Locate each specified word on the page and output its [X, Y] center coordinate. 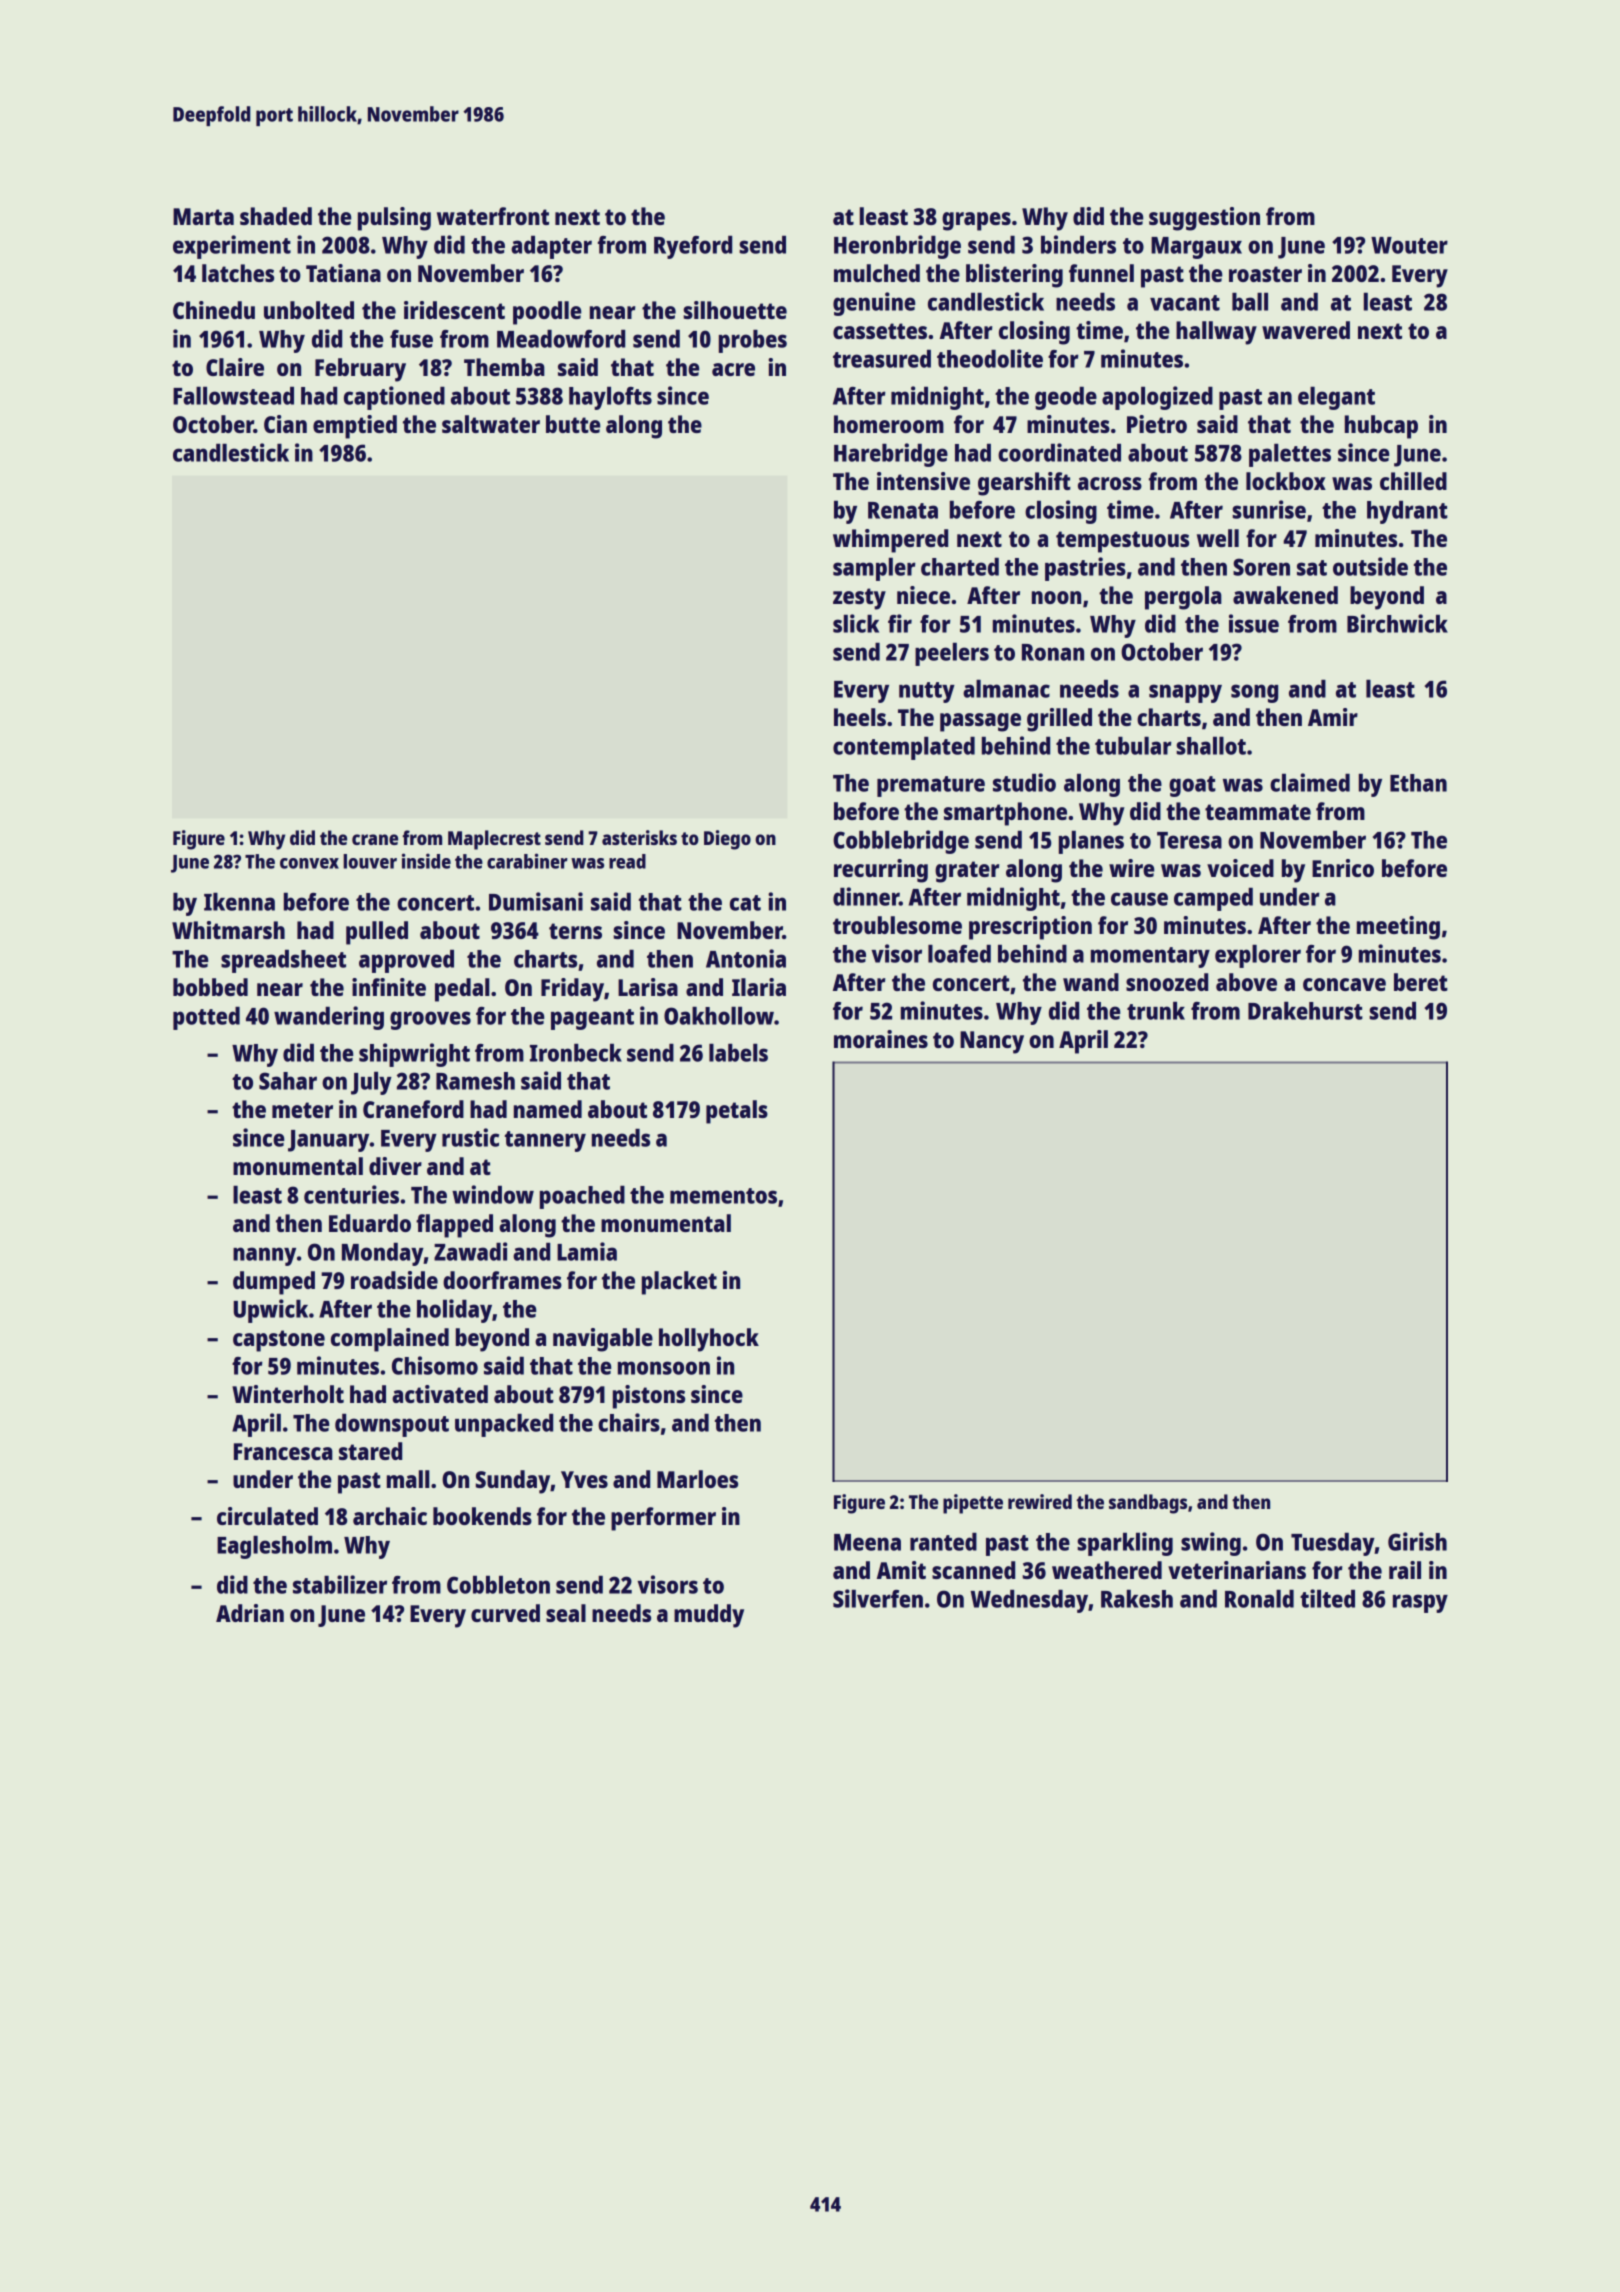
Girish [1417, 1541]
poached [582, 1197]
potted [206, 1018]
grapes [976, 221]
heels [860, 717]
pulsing [394, 219]
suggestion [1204, 219]
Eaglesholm [274, 1547]
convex [309, 863]
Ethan [1418, 783]
